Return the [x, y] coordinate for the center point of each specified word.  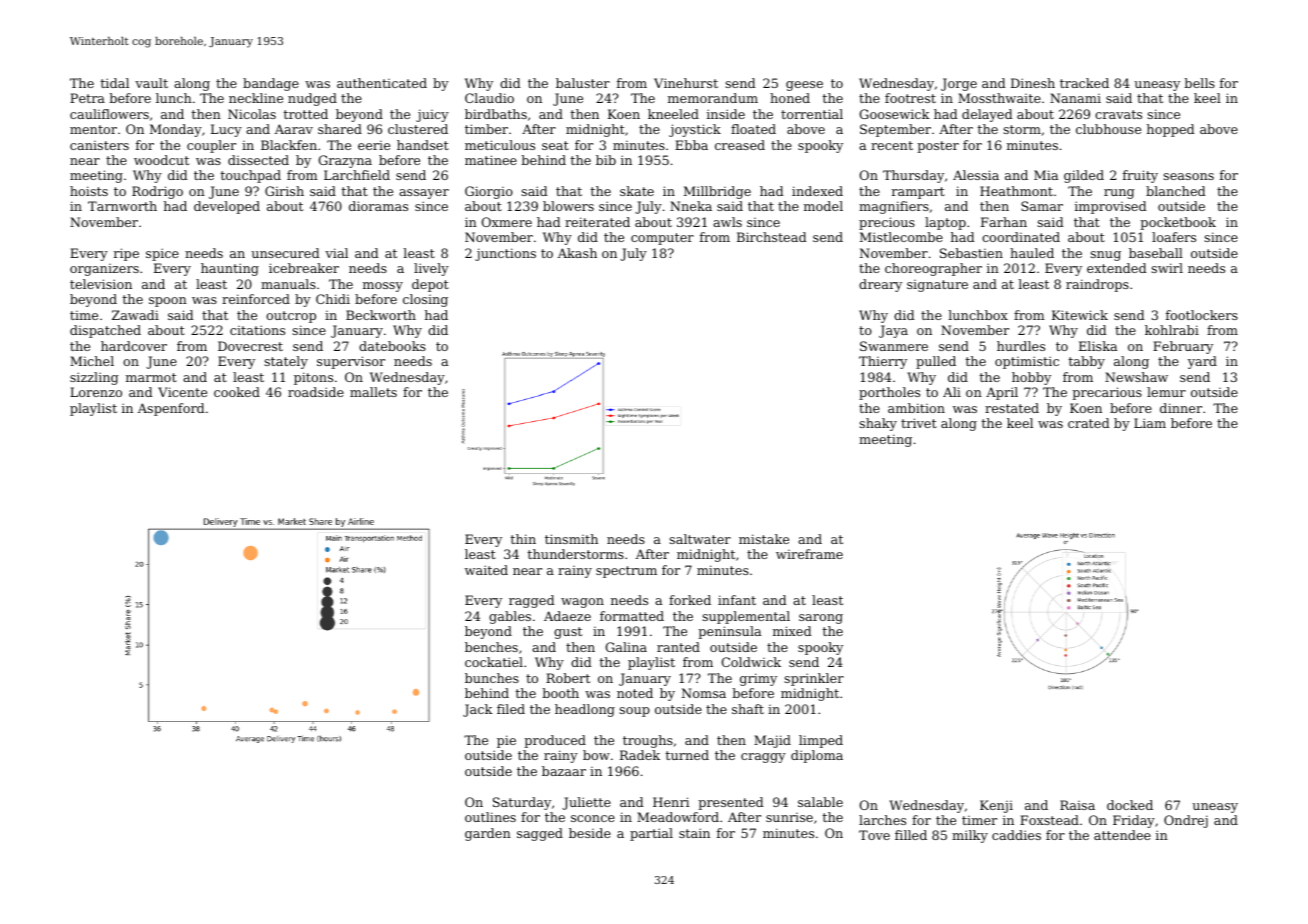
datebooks [392, 346]
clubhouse [1108, 129]
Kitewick [1080, 315]
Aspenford [171, 409]
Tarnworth [122, 206]
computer [662, 239]
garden [488, 834]
